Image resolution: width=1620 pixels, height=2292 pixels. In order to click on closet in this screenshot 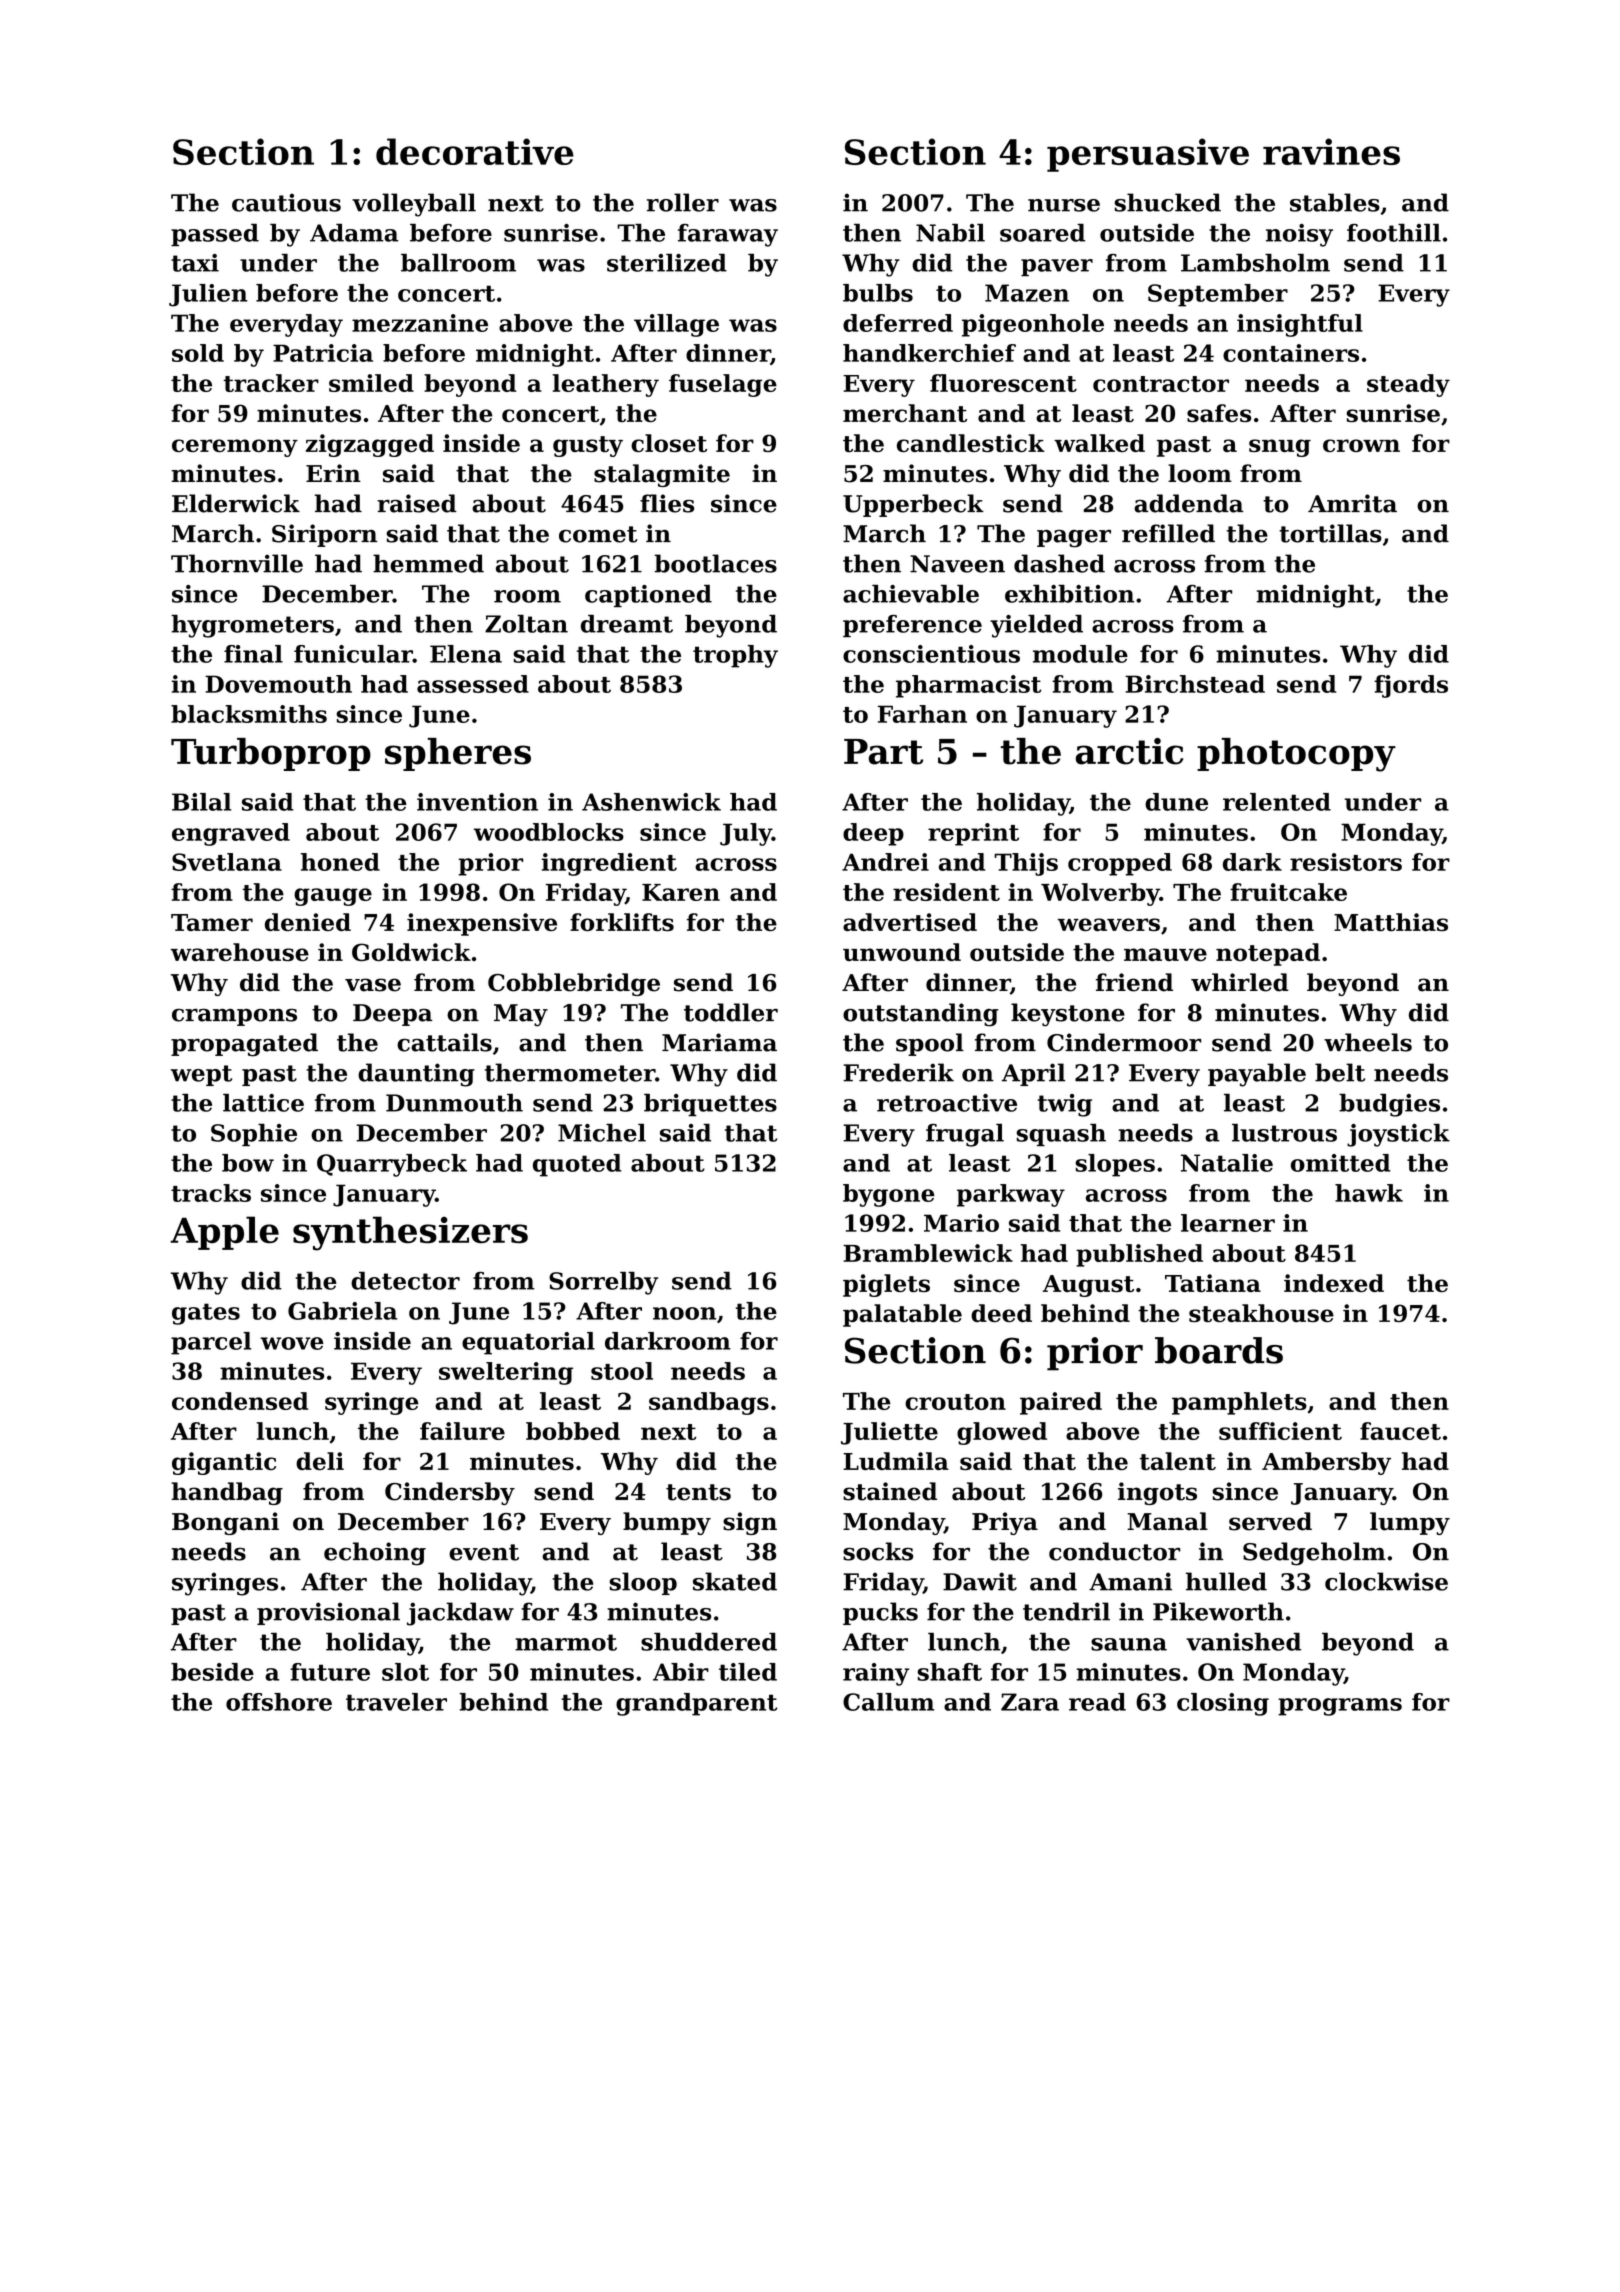, I will do `click(669, 443)`.
